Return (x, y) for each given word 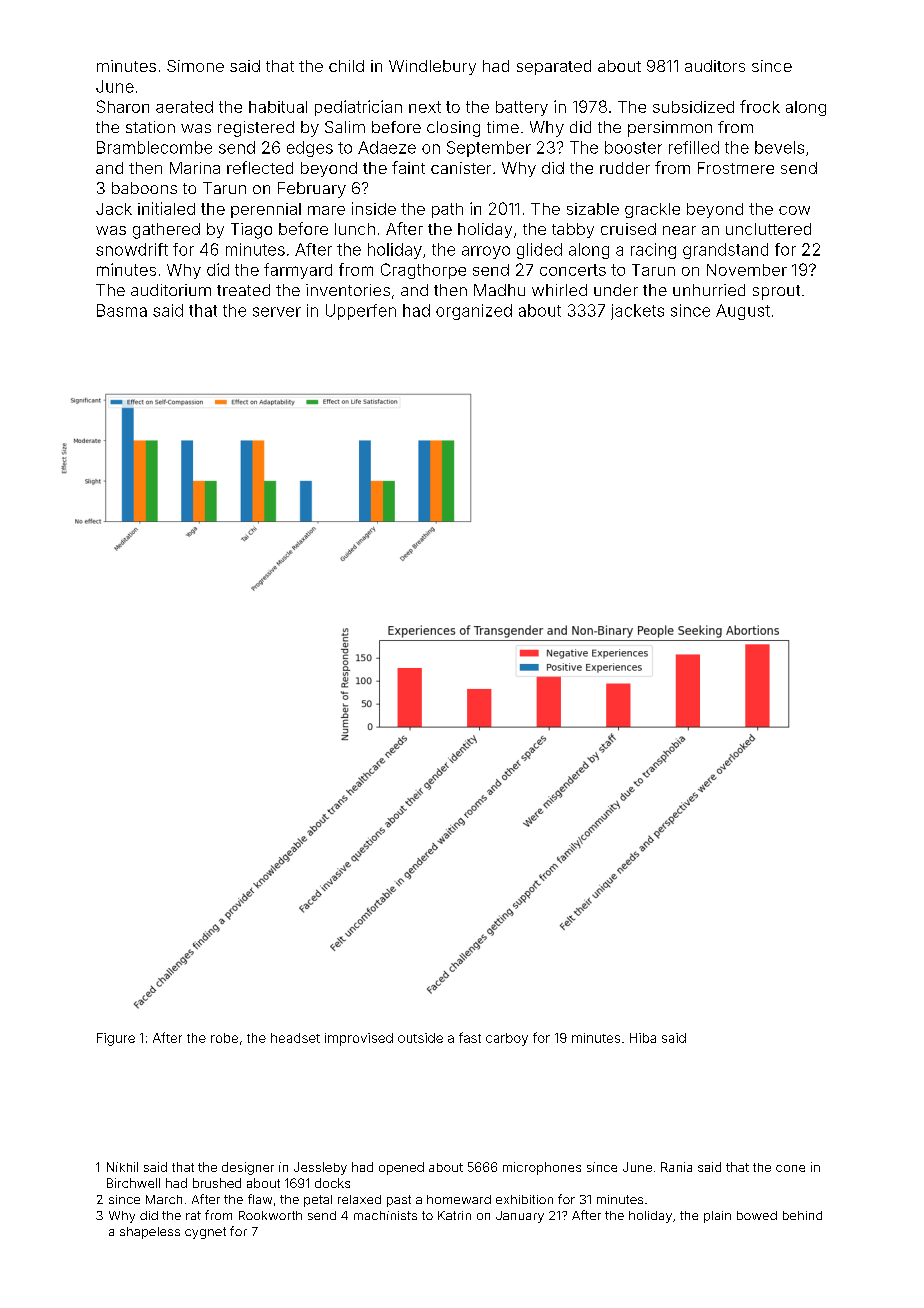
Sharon (123, 106)
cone (790, 1168)
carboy (507, 1039)
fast (470, 1037)
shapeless (150, 1233)
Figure (116, 1039)
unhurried (709, 290)
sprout (776, 292)
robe (224, 1038)
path (447, 210)
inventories (348, 290)
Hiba (643, 1038)
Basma (122, 310)
